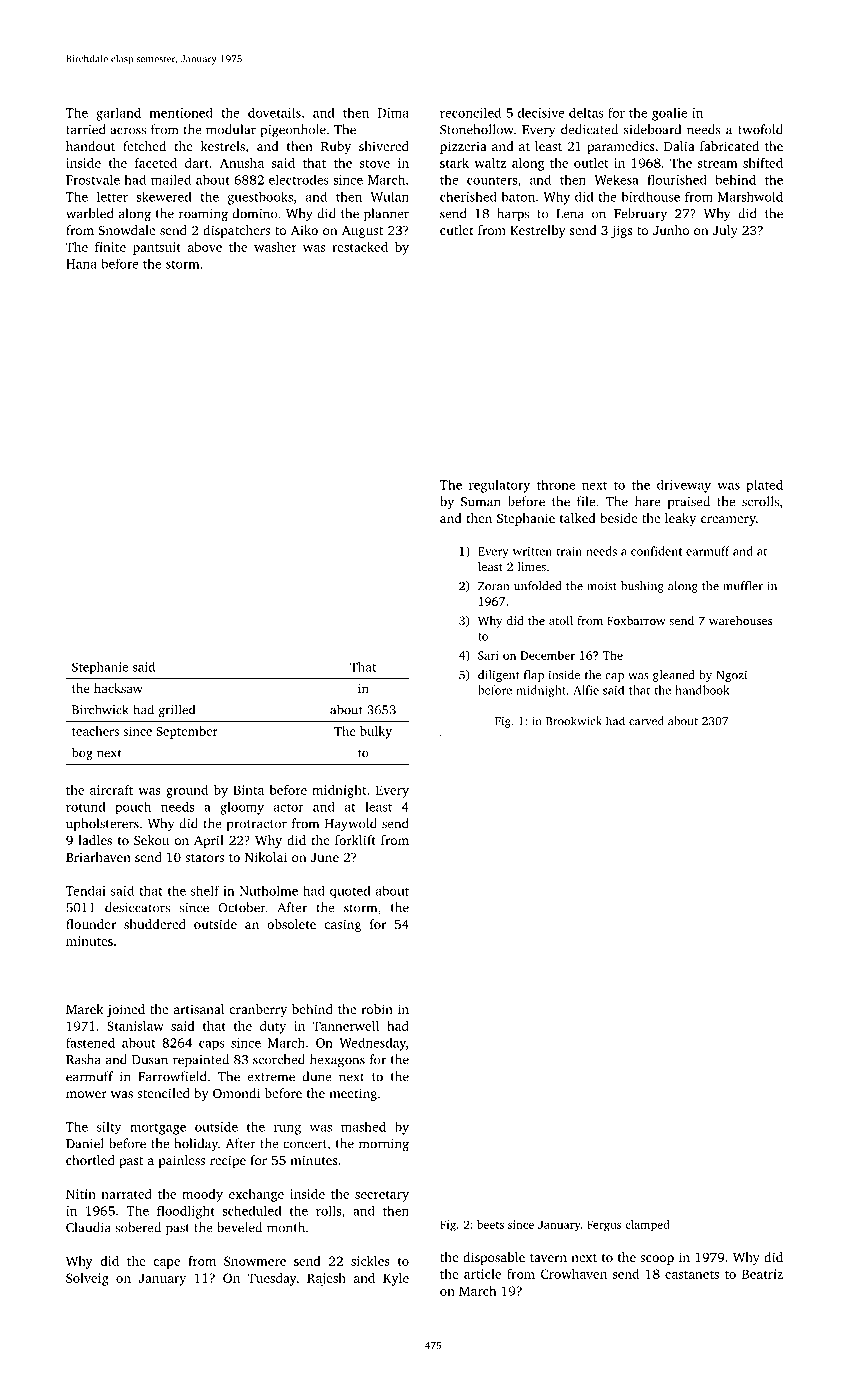 This document has width=849, height=1400. I want to click on bog, so click(82, 753).
